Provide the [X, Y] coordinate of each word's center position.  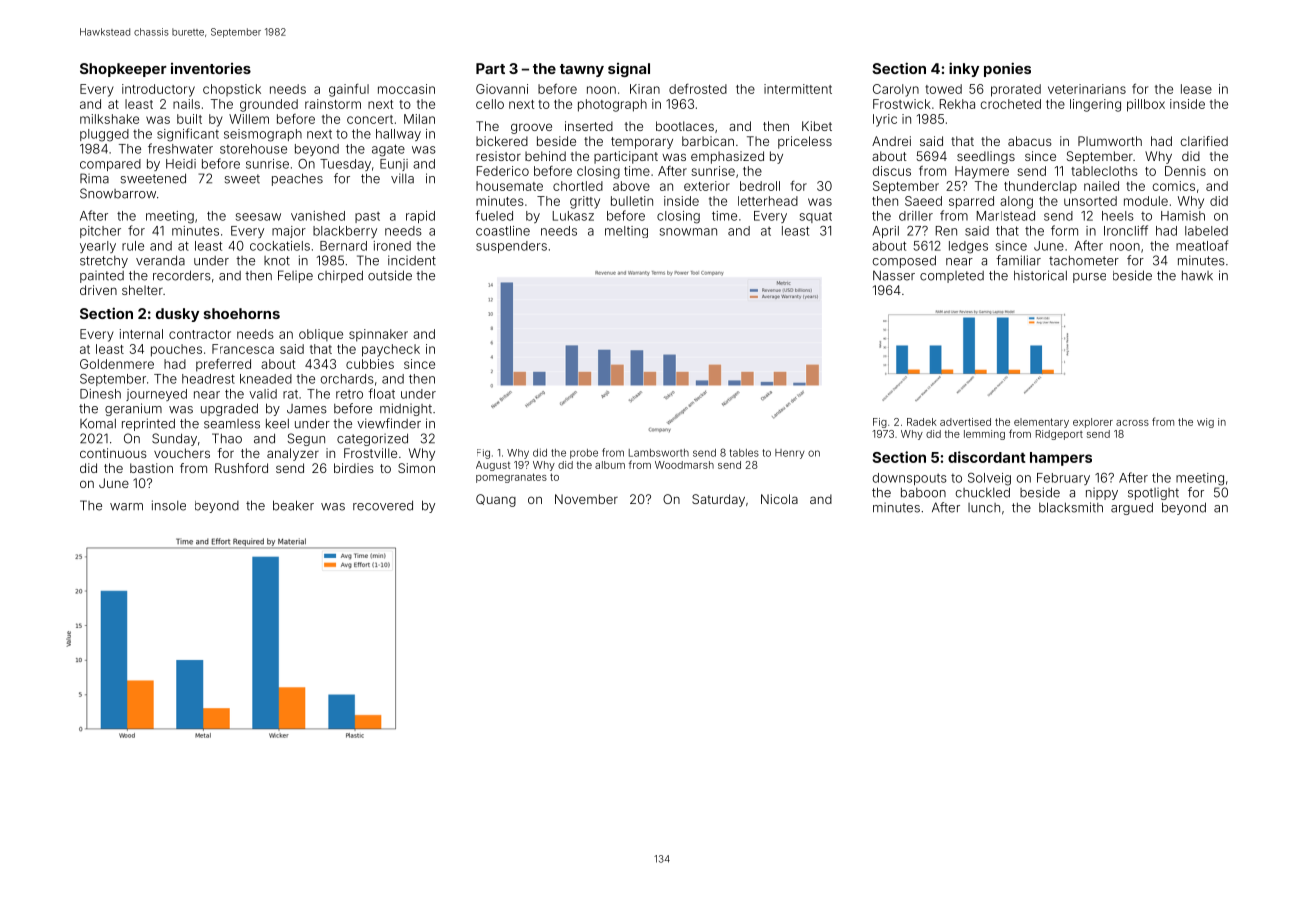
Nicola [779, 499]
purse [1089, 278]
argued [1132, 508]
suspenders [511, 247]
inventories [211, 68]
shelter [142, 290]
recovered [383, 505]
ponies [1007, 69]
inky [964, 69]
